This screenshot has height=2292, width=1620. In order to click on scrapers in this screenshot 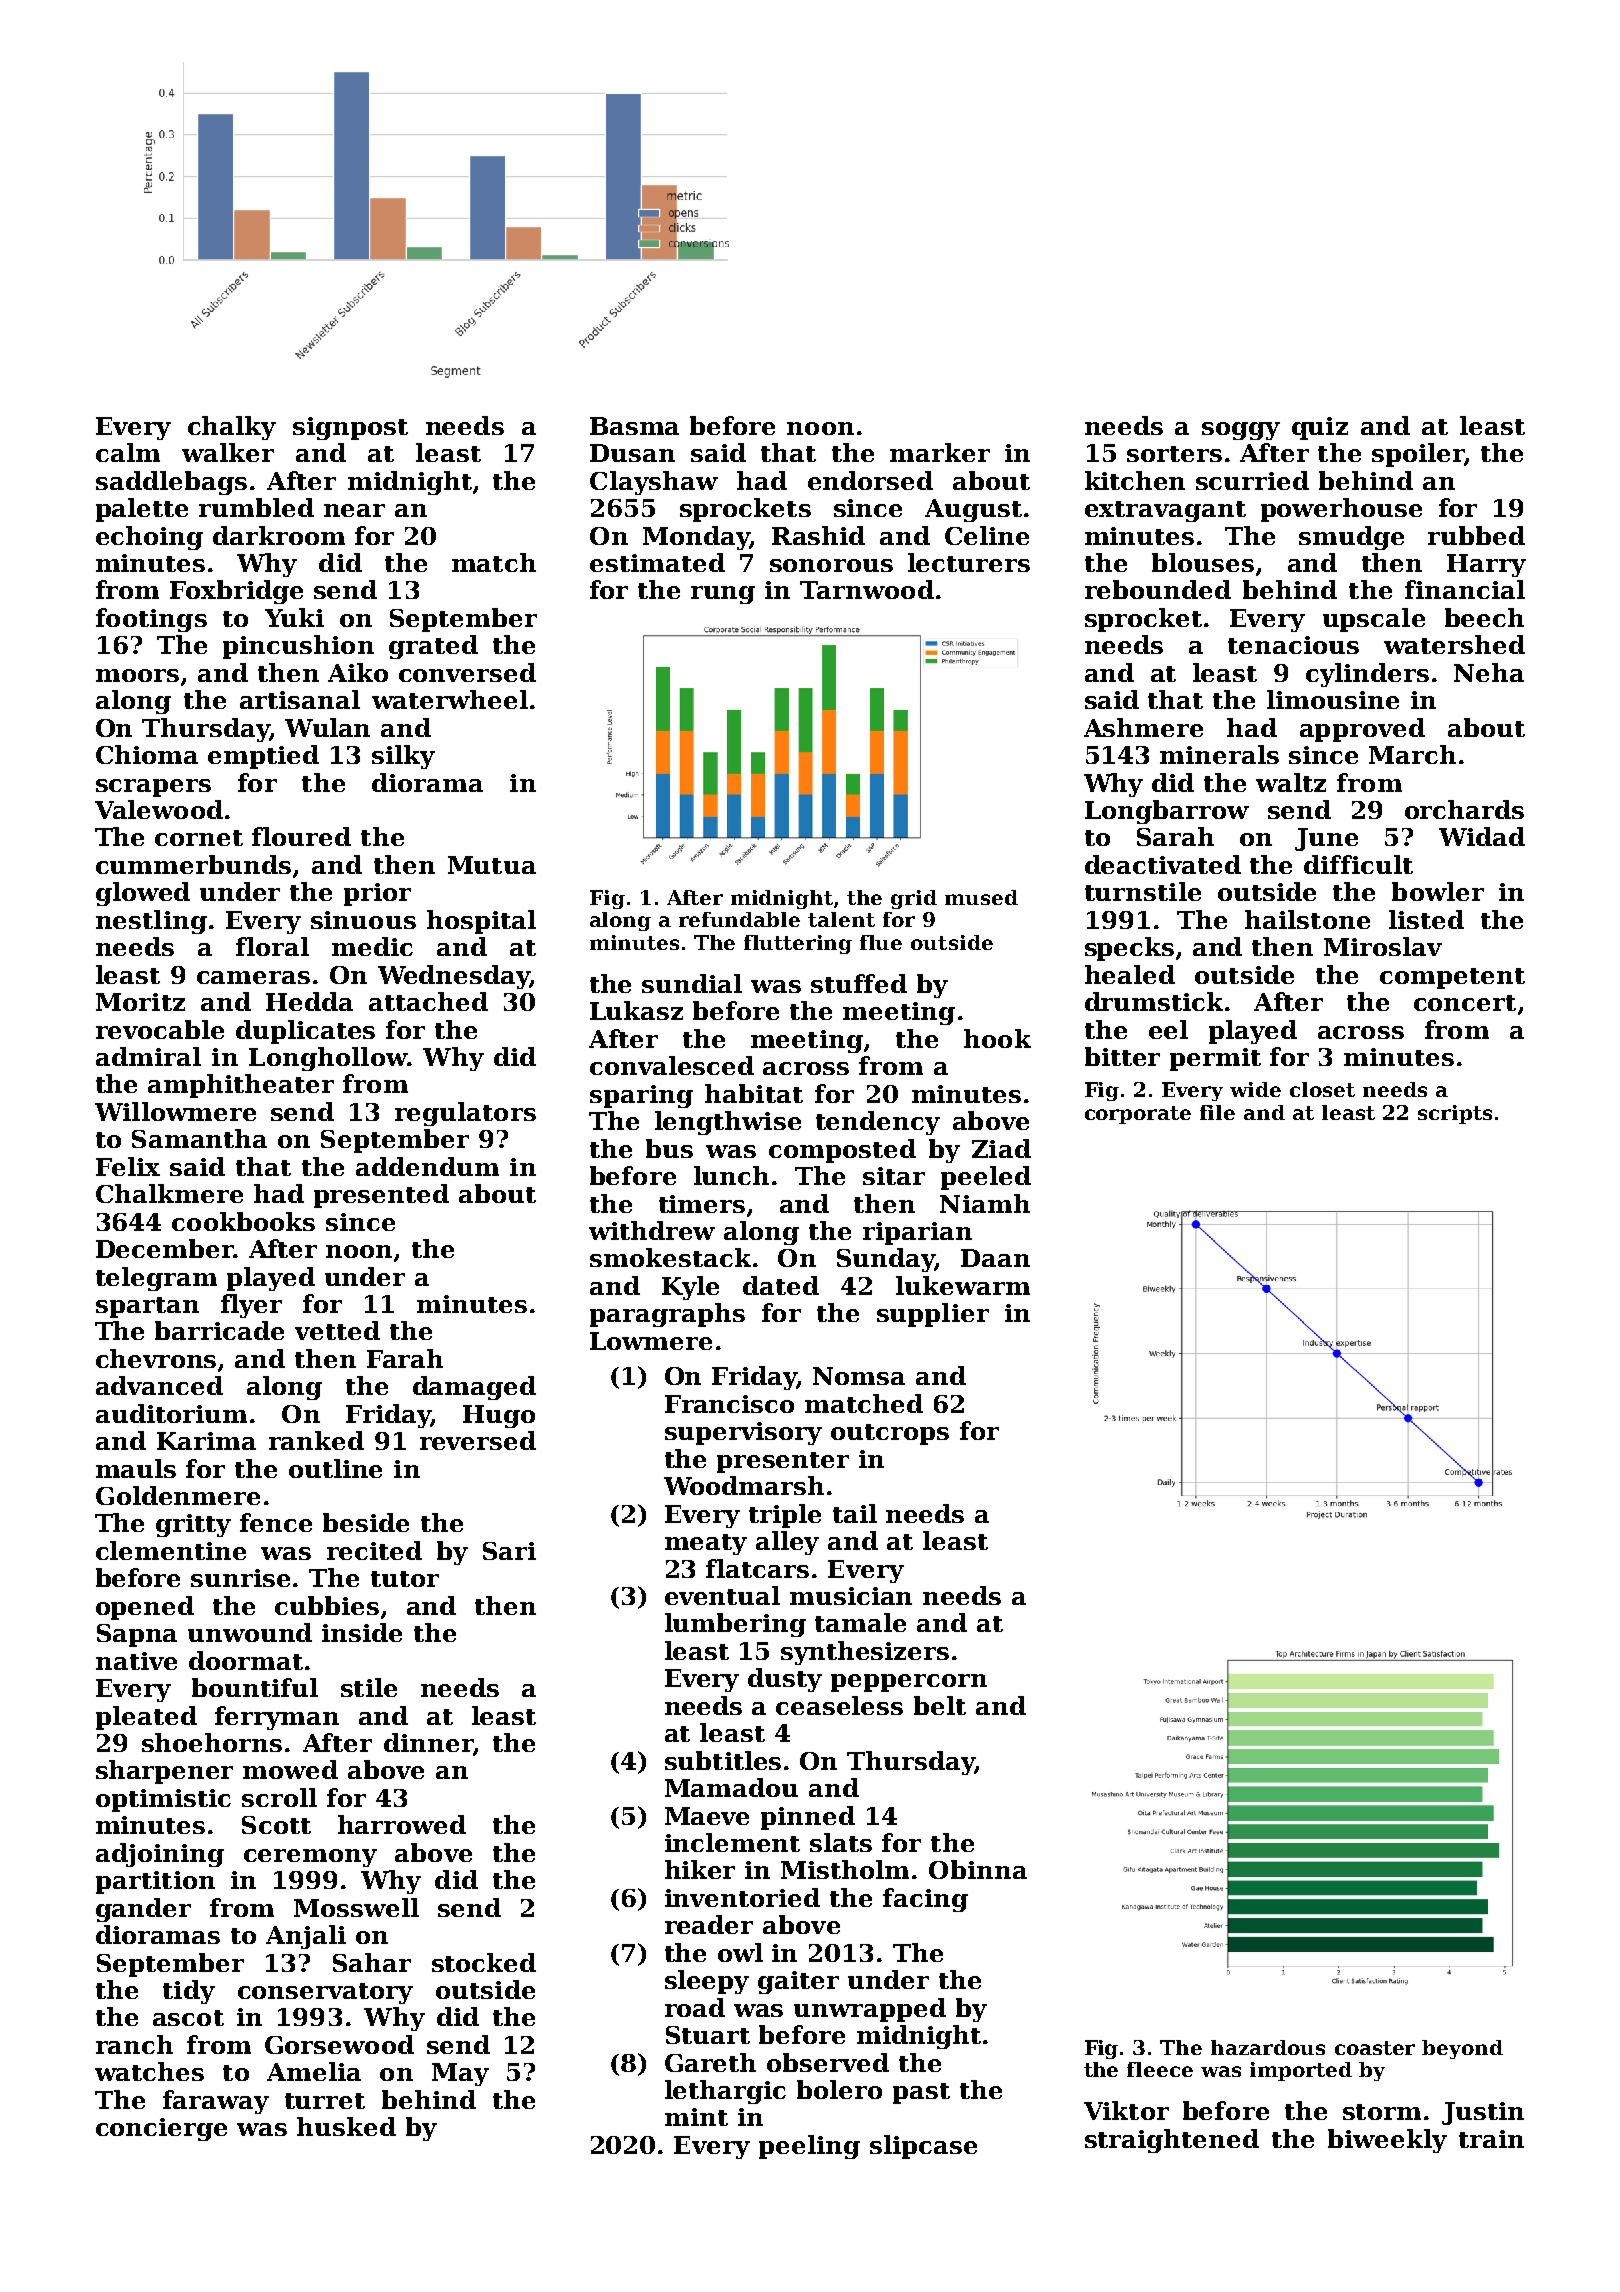, I will do `click(153, 788)`.
